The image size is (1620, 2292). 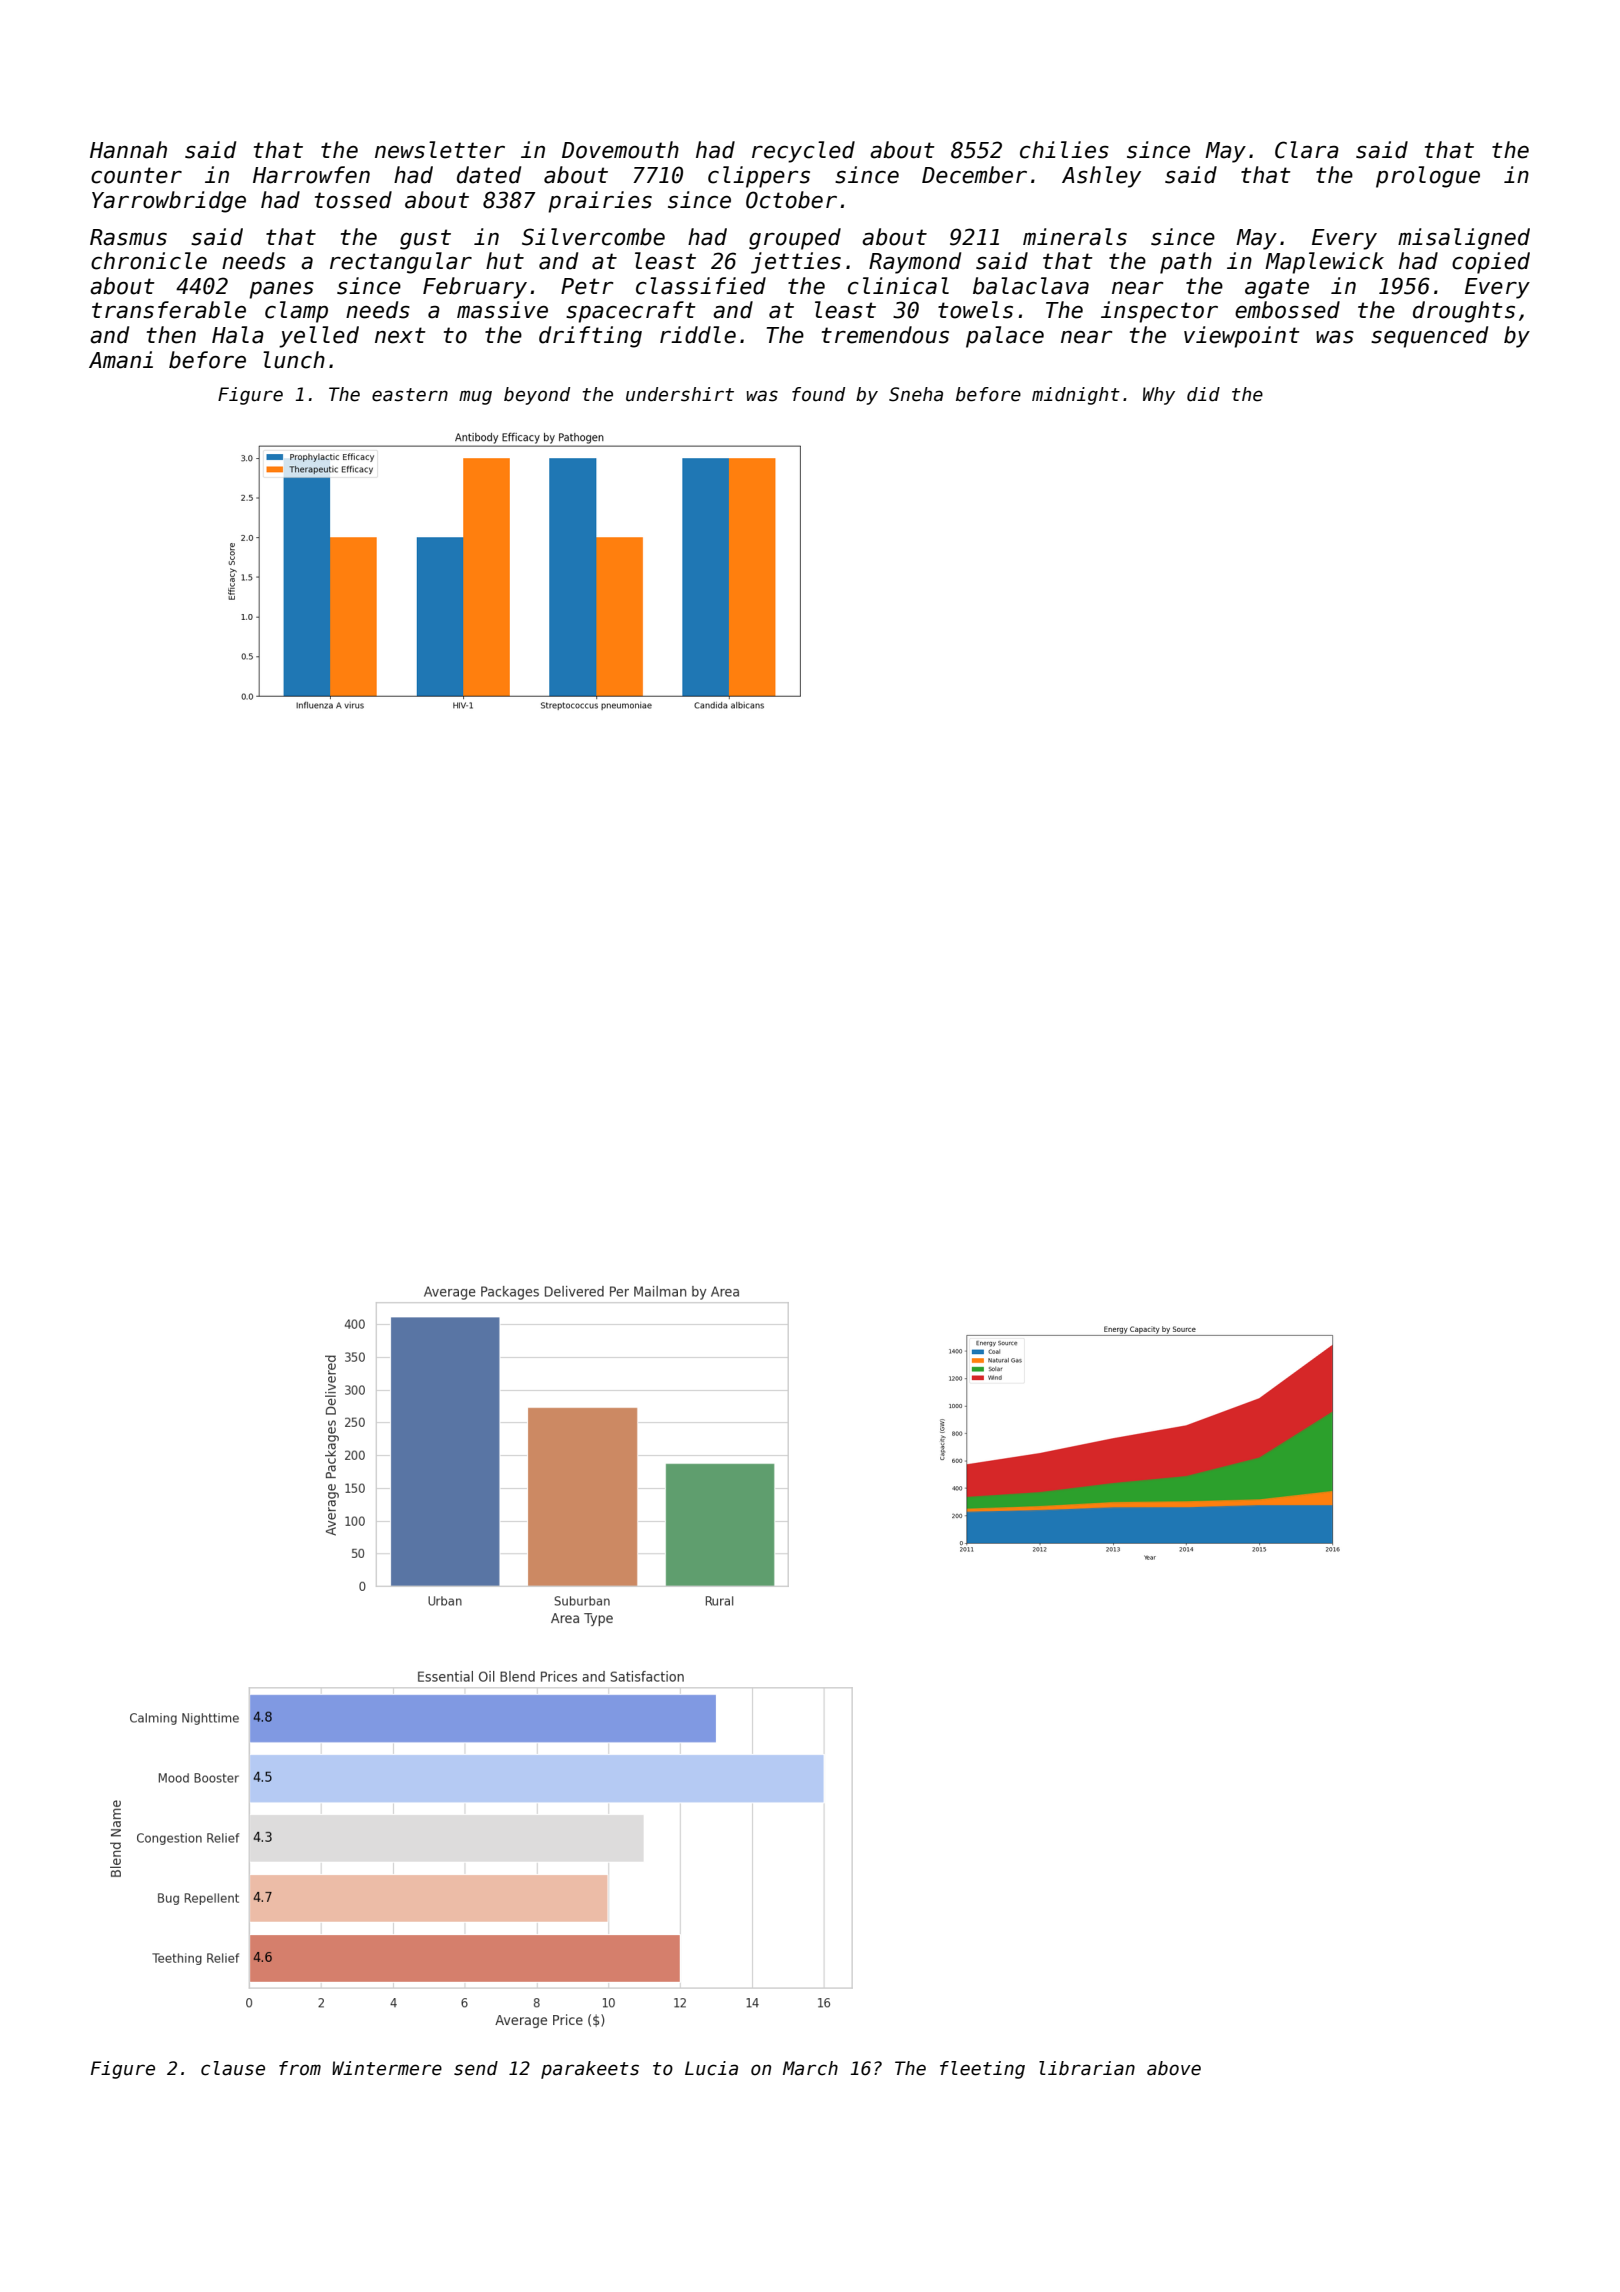 I want to click on midnight, so click(x=1076, y=396).
